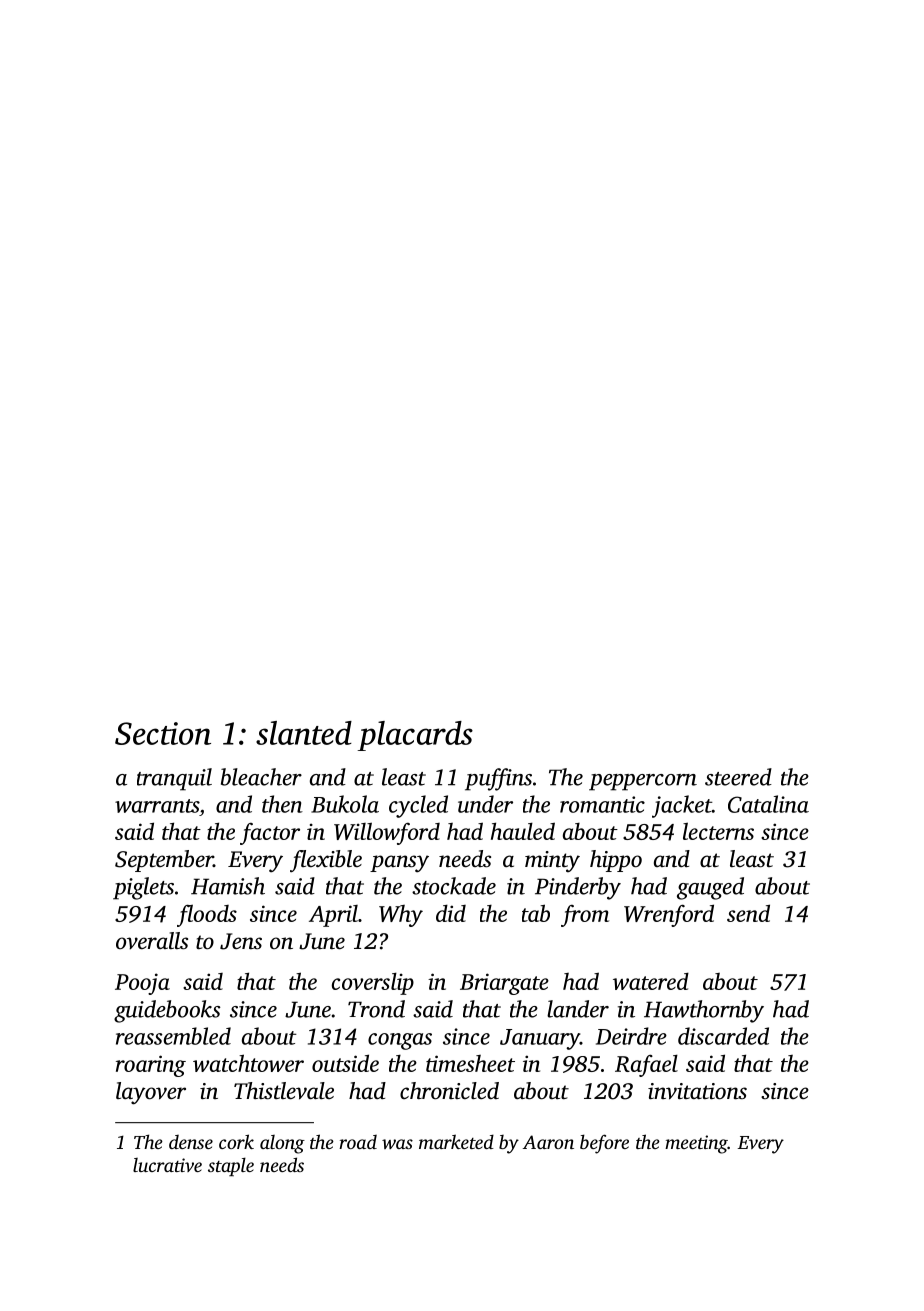 This image has height=1311, width=924. What do you see at coordinates (697, 1091) in the image?
I see `invitations` at bounding box center [697, 1091].
